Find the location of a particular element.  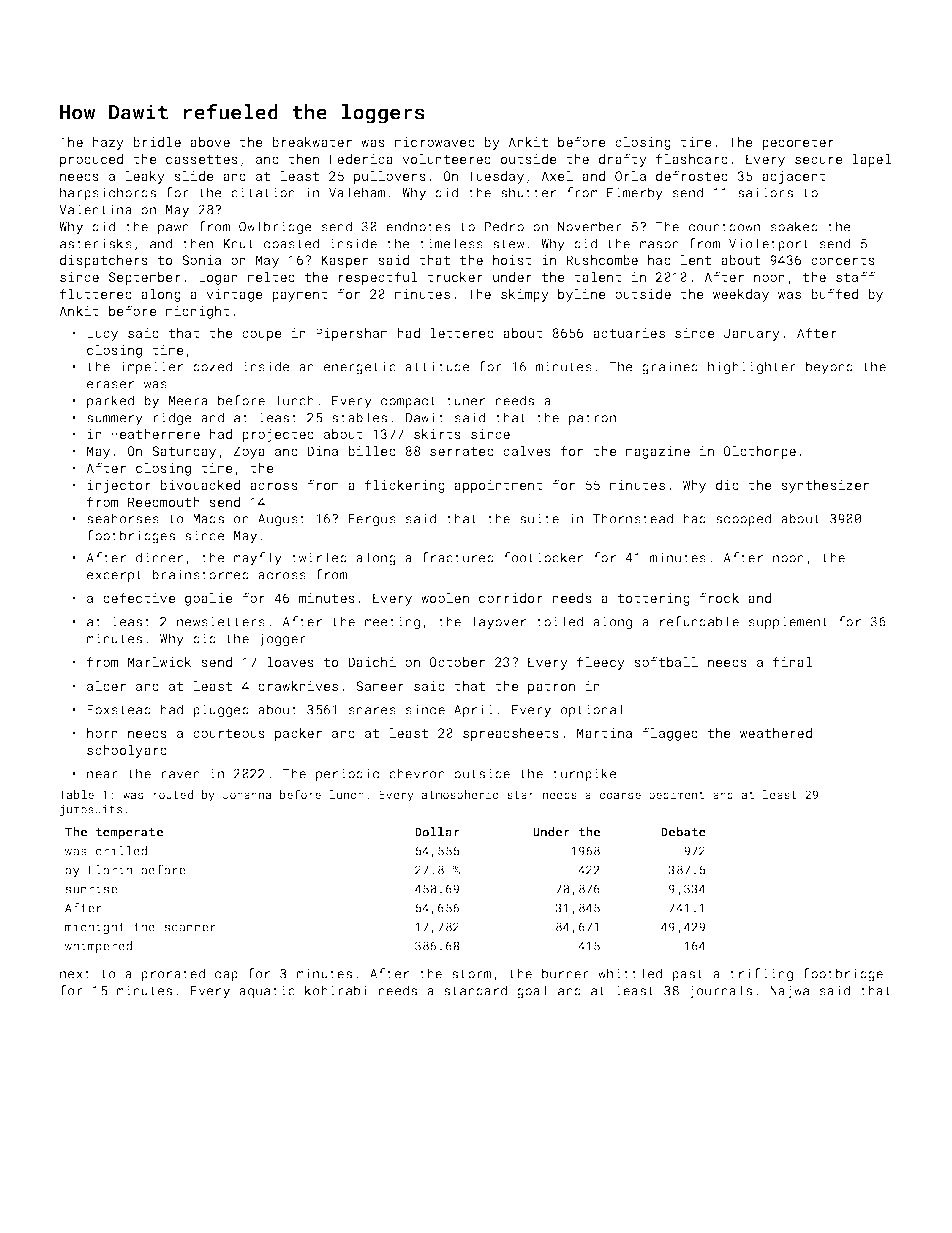

final is located at coordinates (793, 661).
